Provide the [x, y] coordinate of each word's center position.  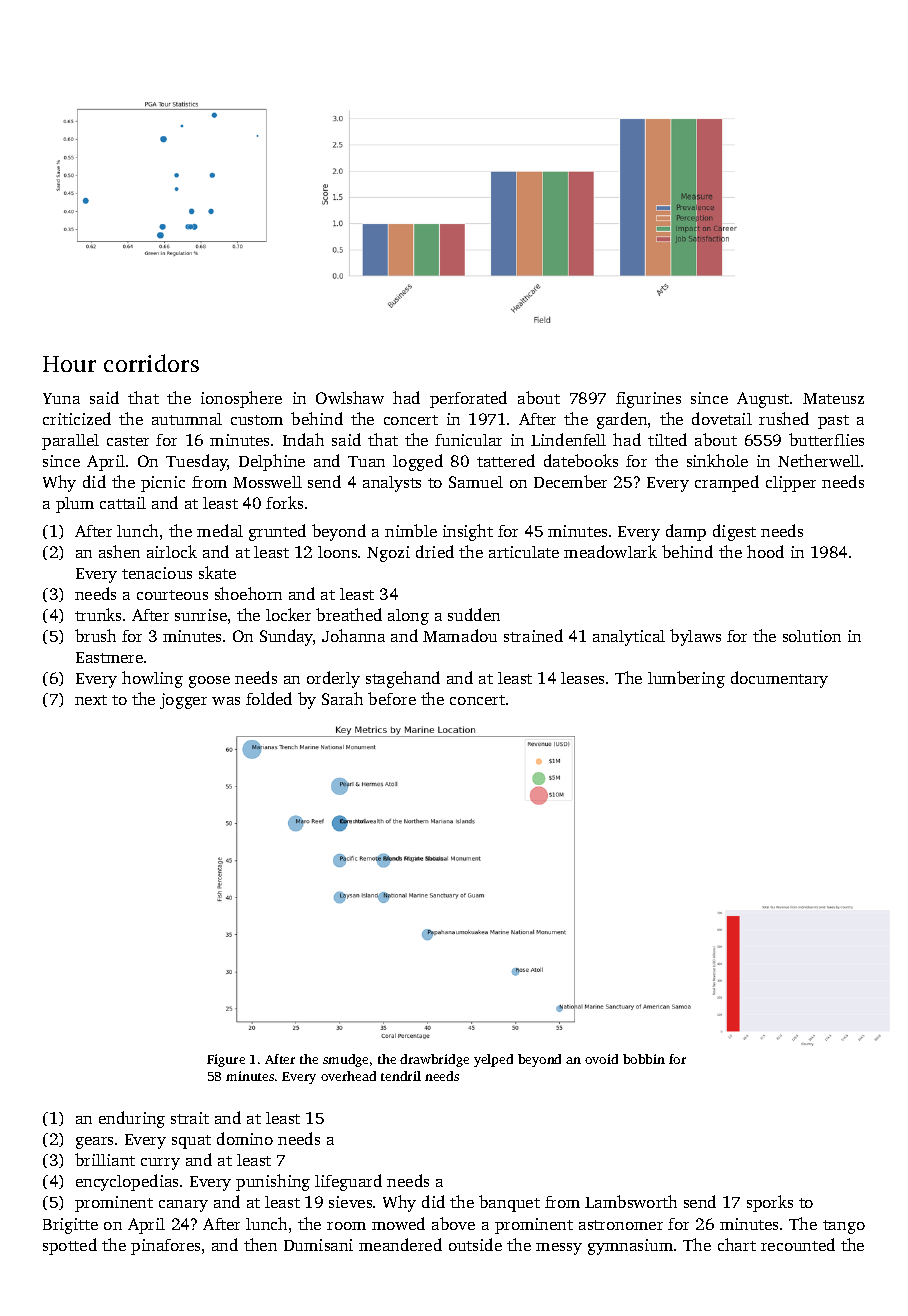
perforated [468, 399]
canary [183, 1206]
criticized [77, 418]
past [833, 422]
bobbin [644, 1059]
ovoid [601, 1059]
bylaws [695, 637]
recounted [798, 1244]
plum [75, 505]
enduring [132, 1119]
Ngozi [388, 554]
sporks [770, 1203]
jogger [183, 701]
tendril [401, 1076]
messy [559, 1249]
